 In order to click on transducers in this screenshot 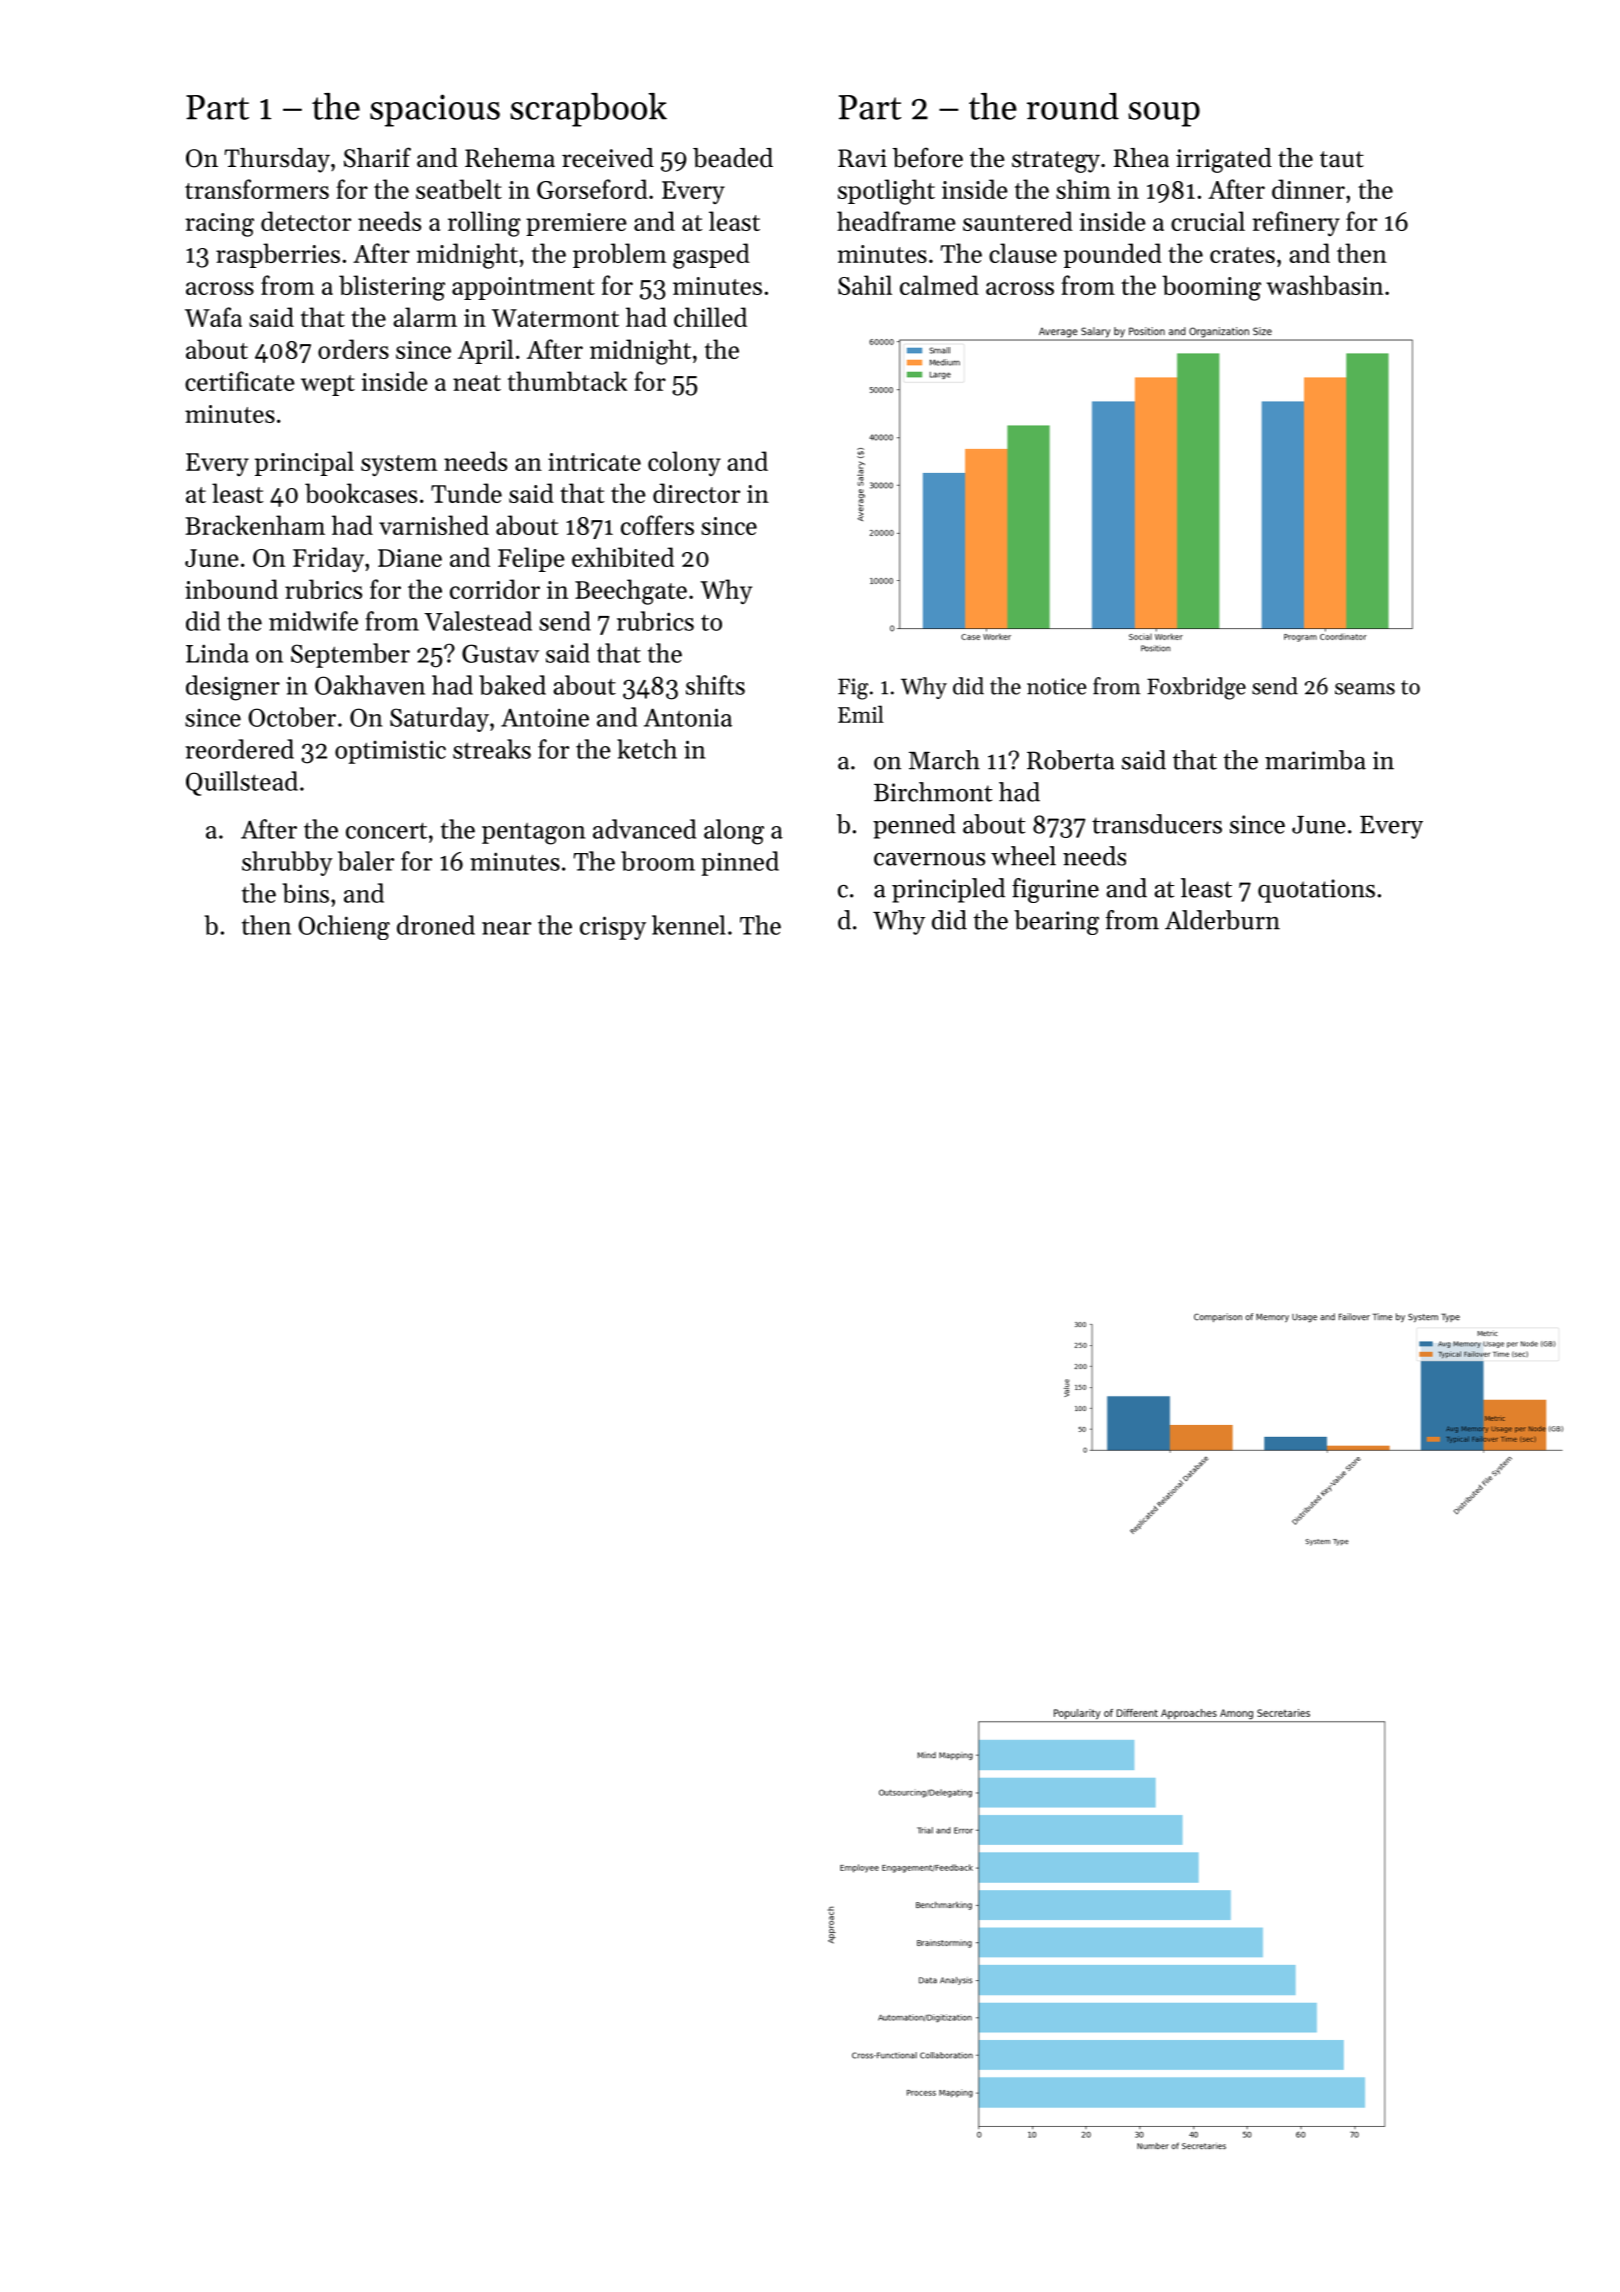, I will do `click(1157, 824)`.
